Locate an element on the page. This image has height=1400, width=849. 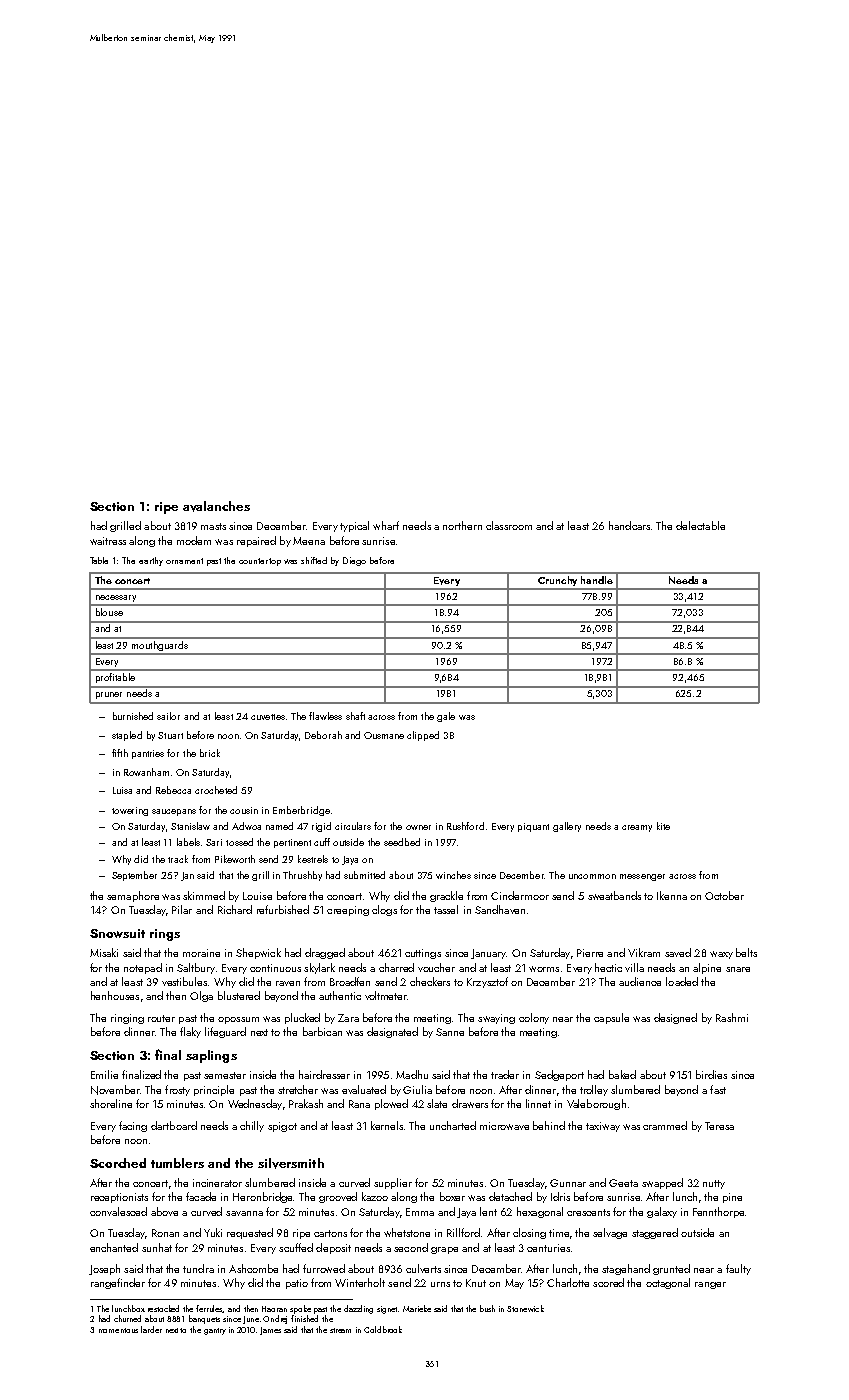
Deborah is located at coordinates (323, 735).
